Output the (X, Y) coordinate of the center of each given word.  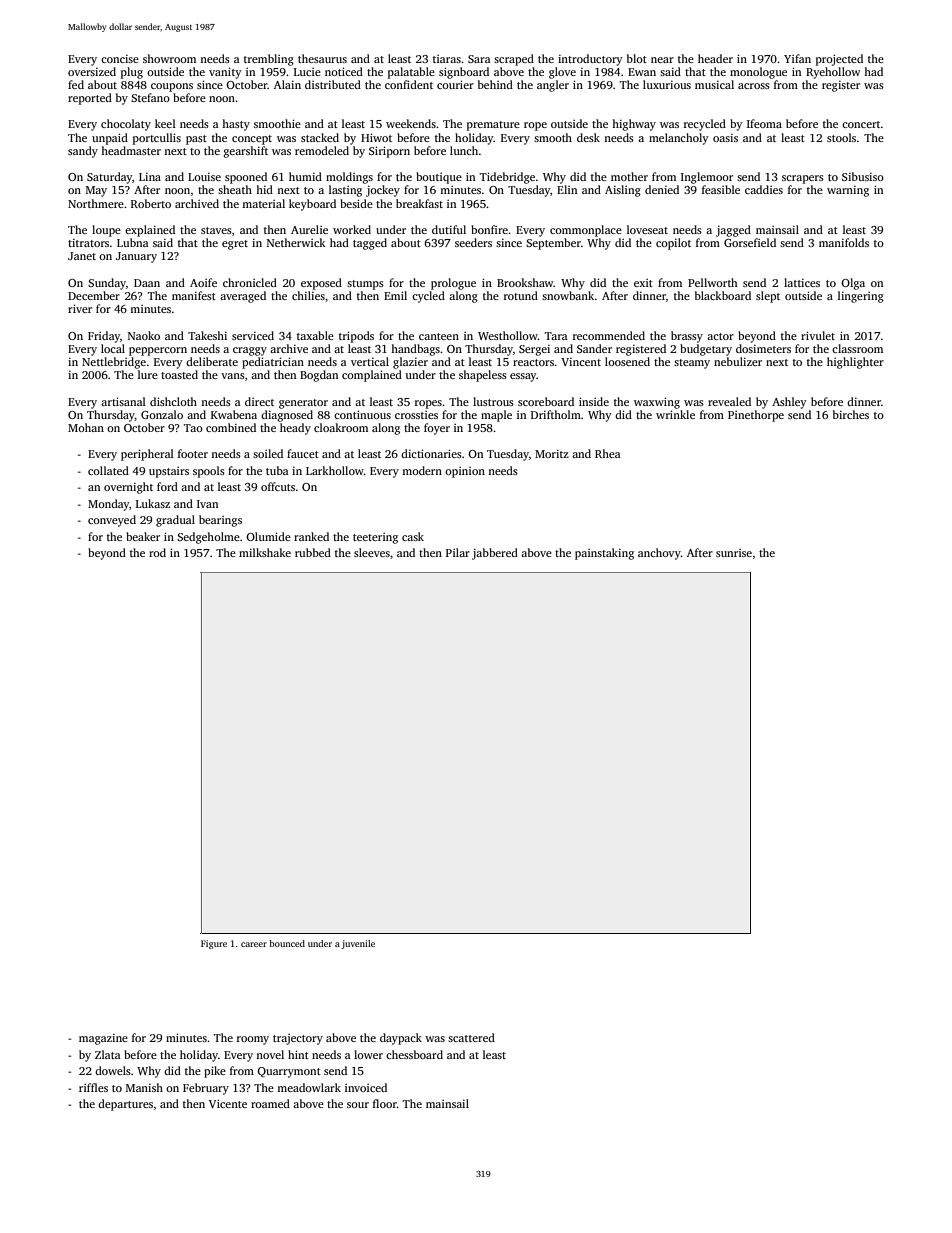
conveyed (112, 521)
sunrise (734, 553)
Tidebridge (507, 178)
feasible (721, 189)
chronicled (250, 282)
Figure (214, 944)
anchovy (659, 554)
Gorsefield (750, 242)
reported (90, 99)
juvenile (358, 944)
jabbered (495, 554)
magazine (103, 1039)
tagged (370, 244)
